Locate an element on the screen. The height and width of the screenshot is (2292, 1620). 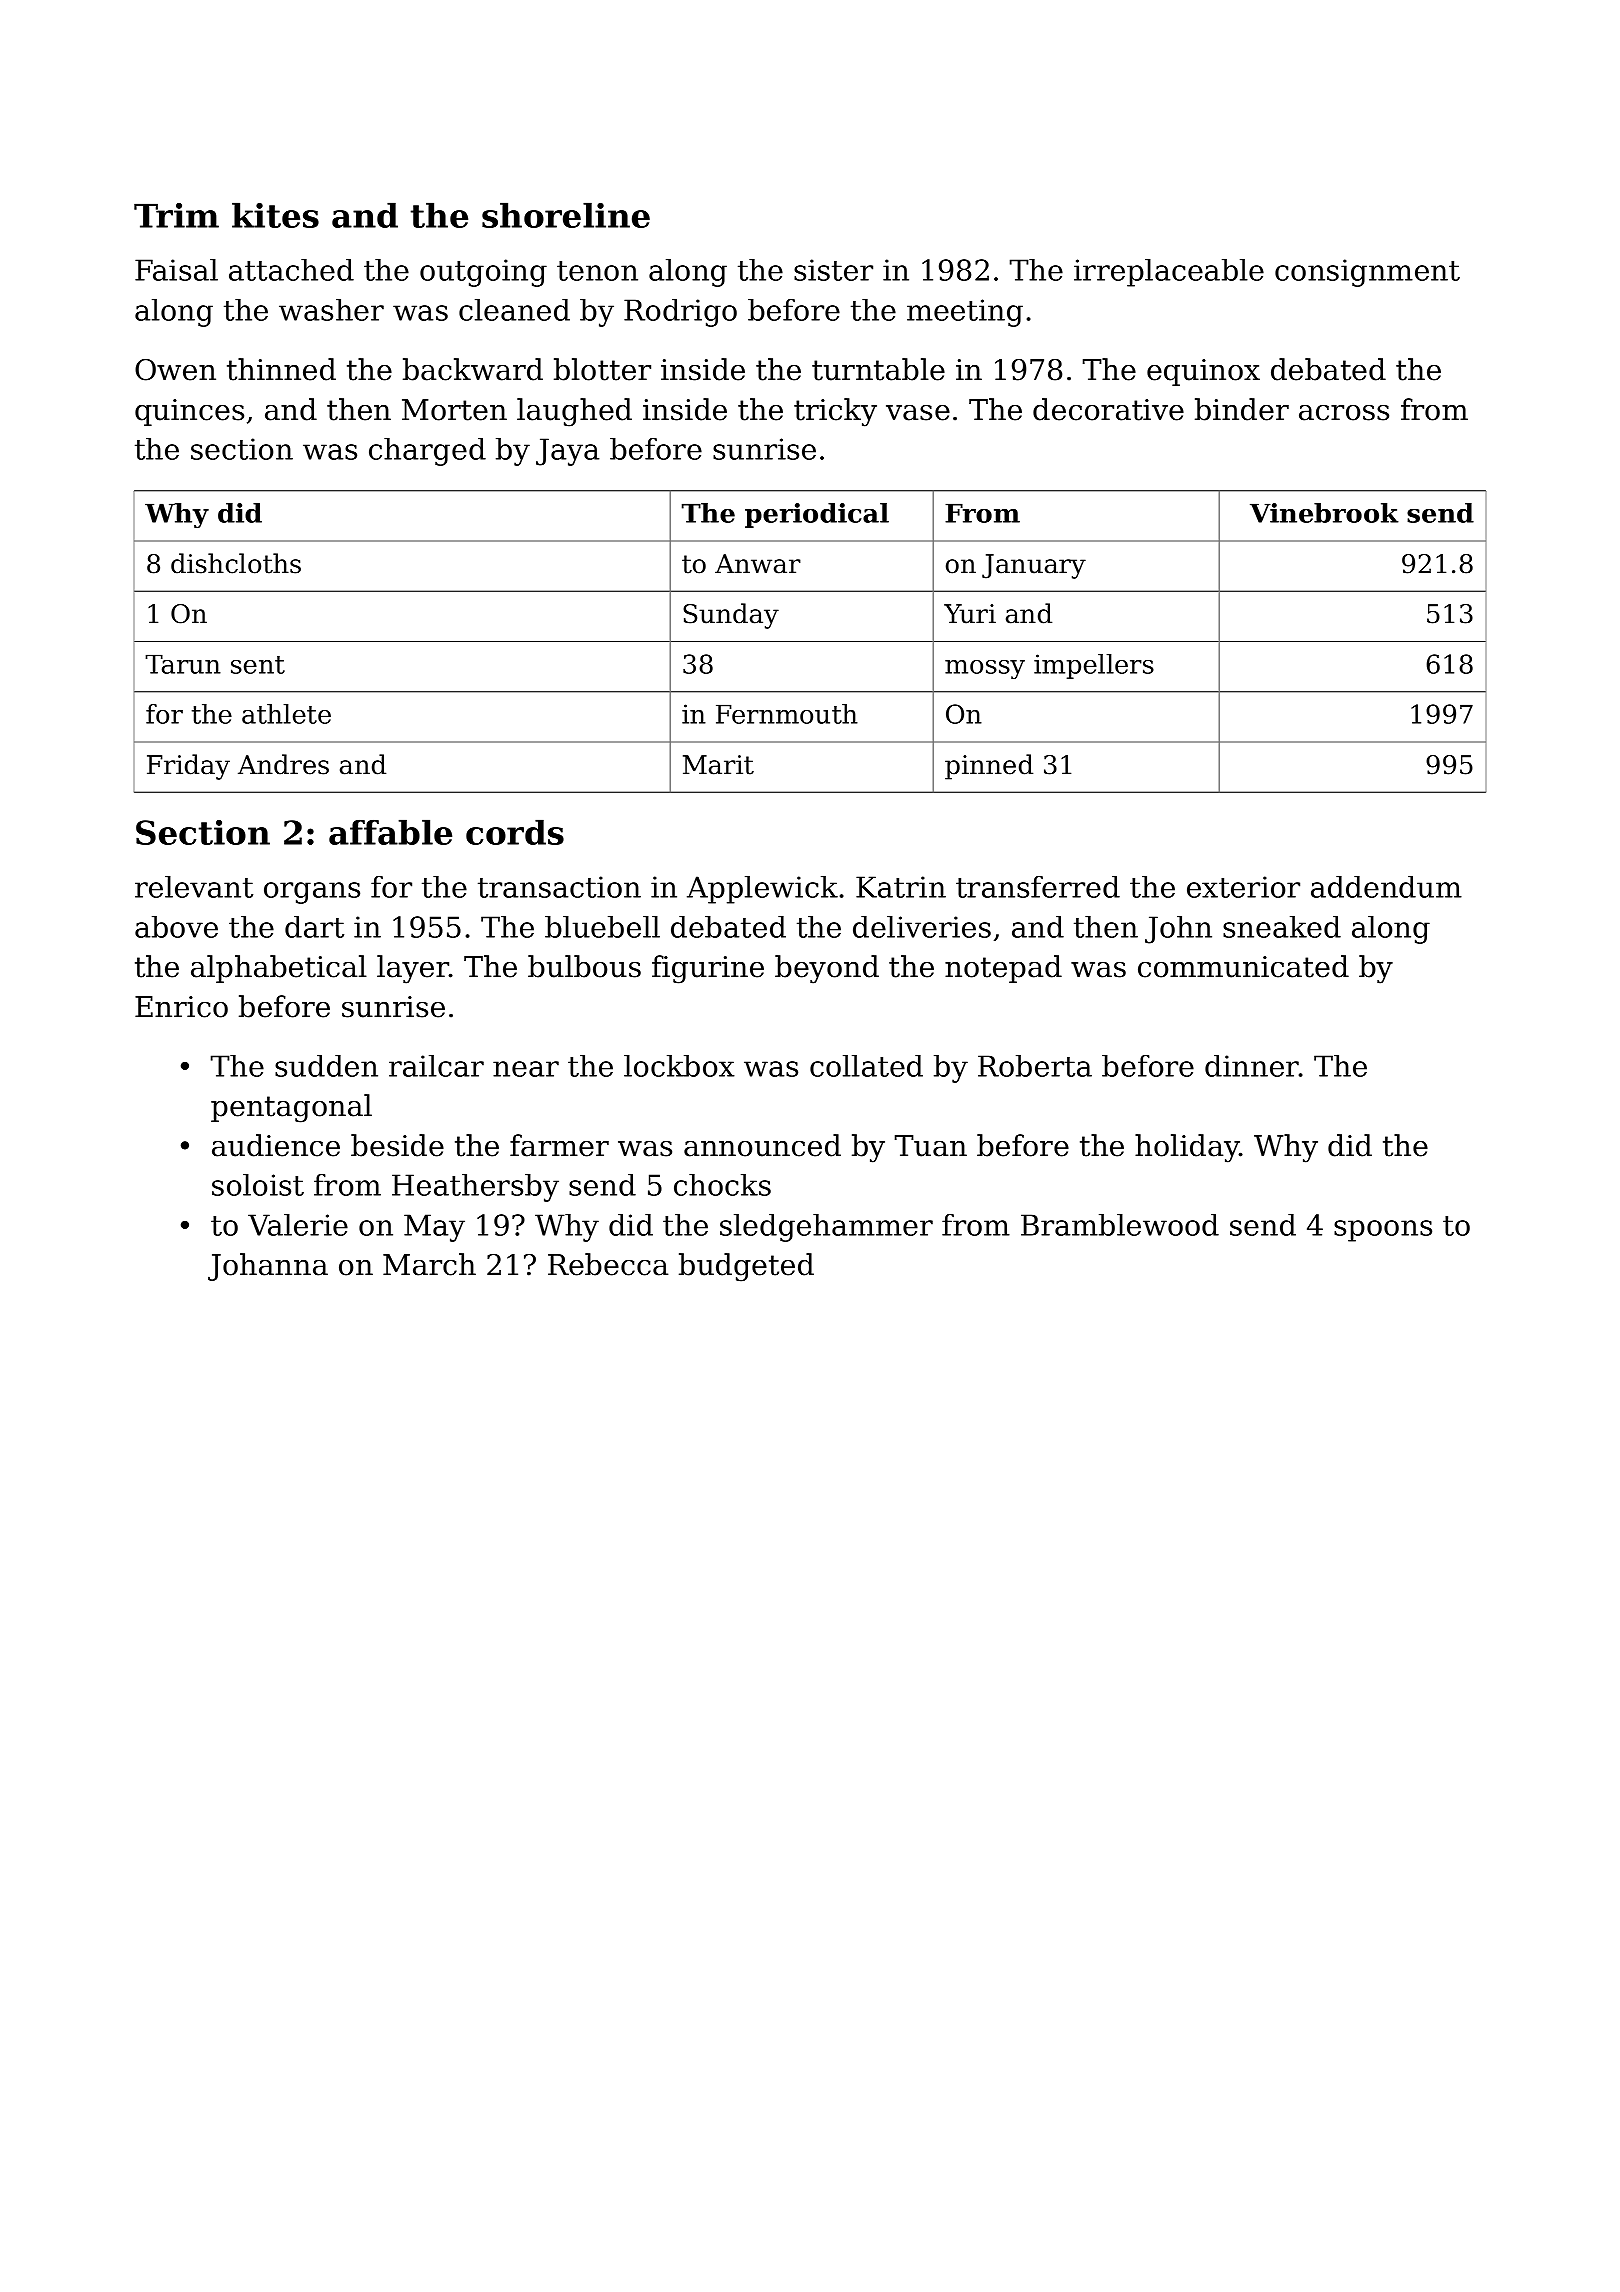
March is located at coordinates (429, 1264).
